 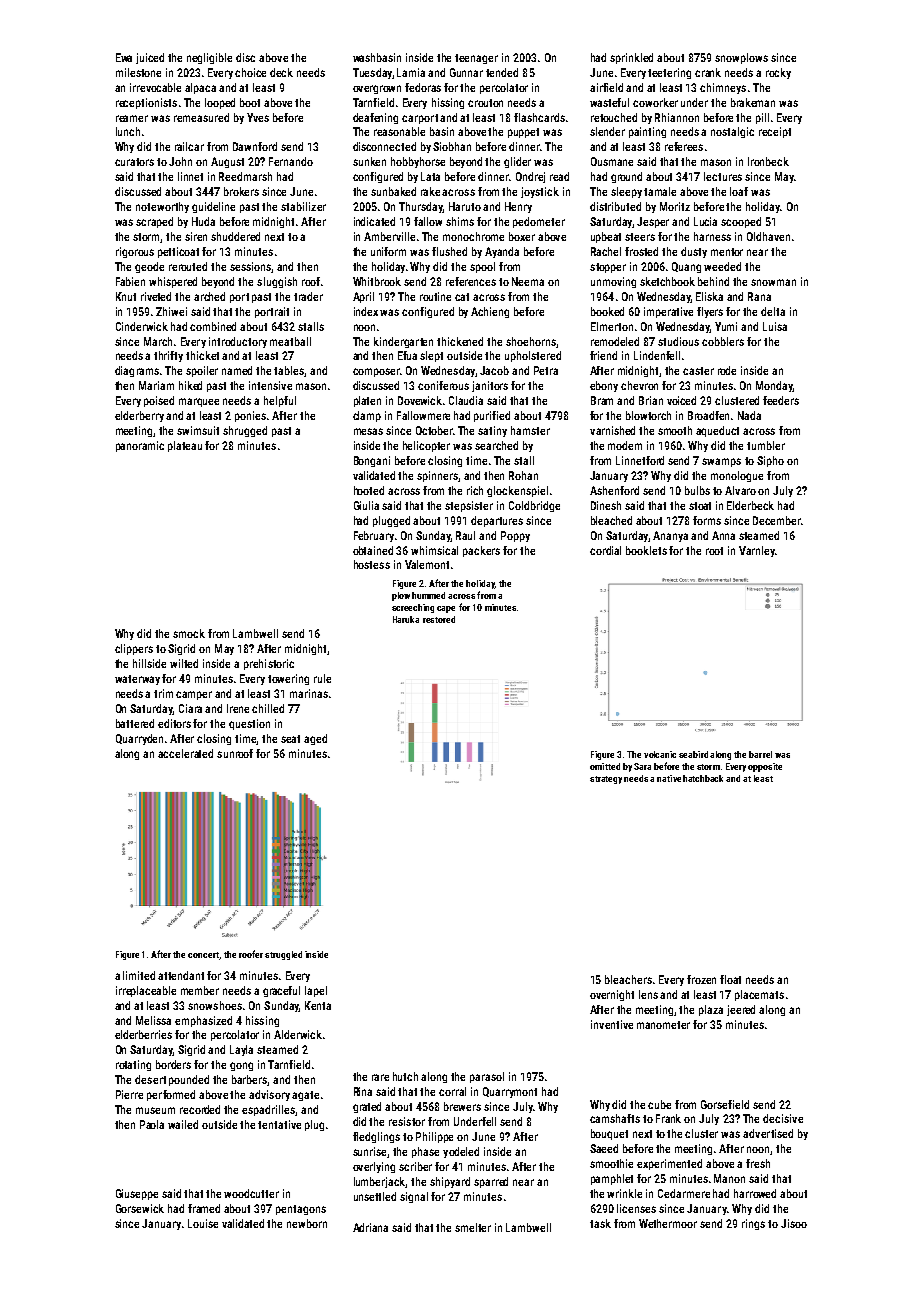 What do you see at coordinates (708, 72) in the screenshot?
I see `crank` at bounding box center [708, 72].
